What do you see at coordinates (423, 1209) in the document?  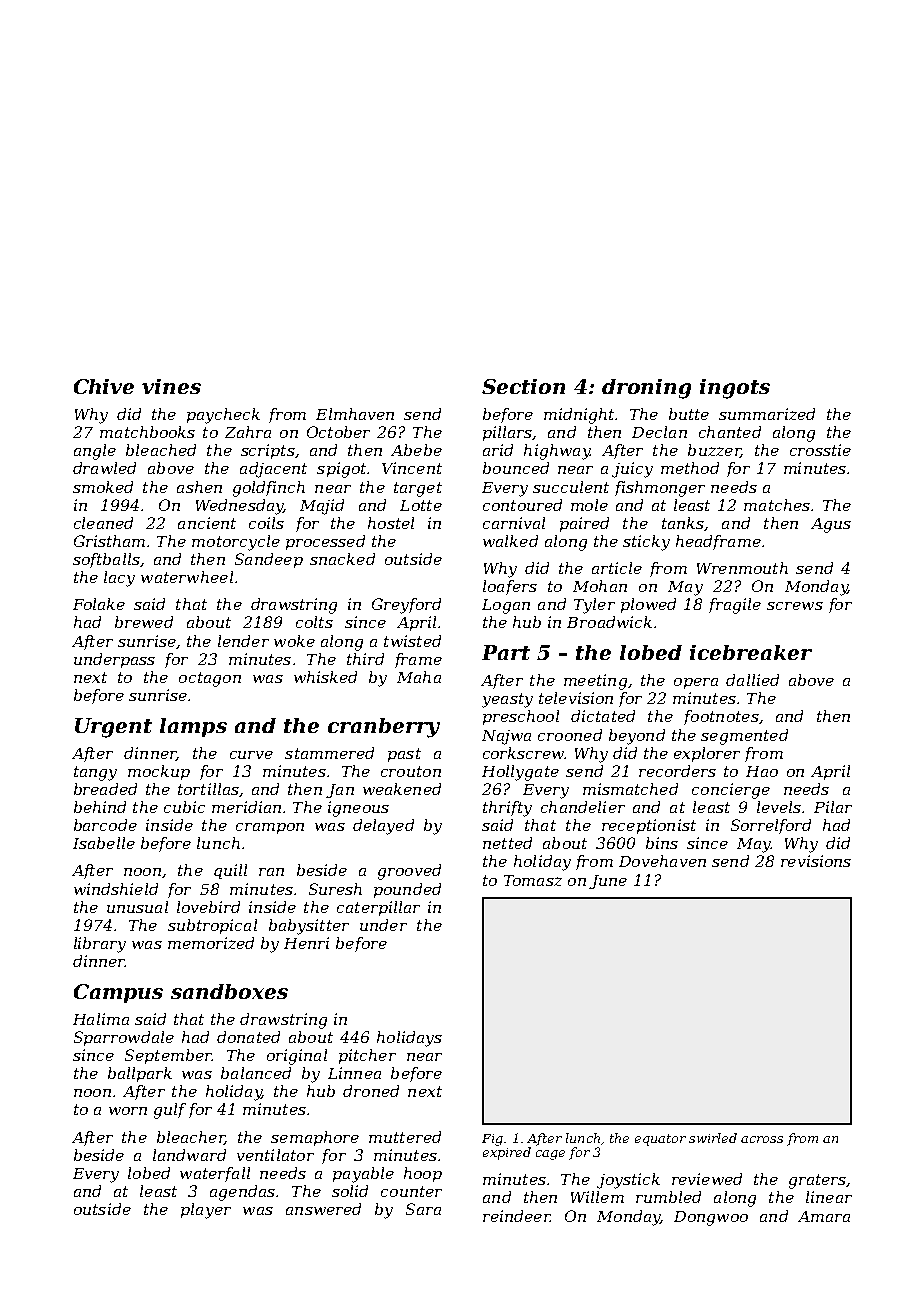 I see `Sara` at bounding box center [423, 1209].
